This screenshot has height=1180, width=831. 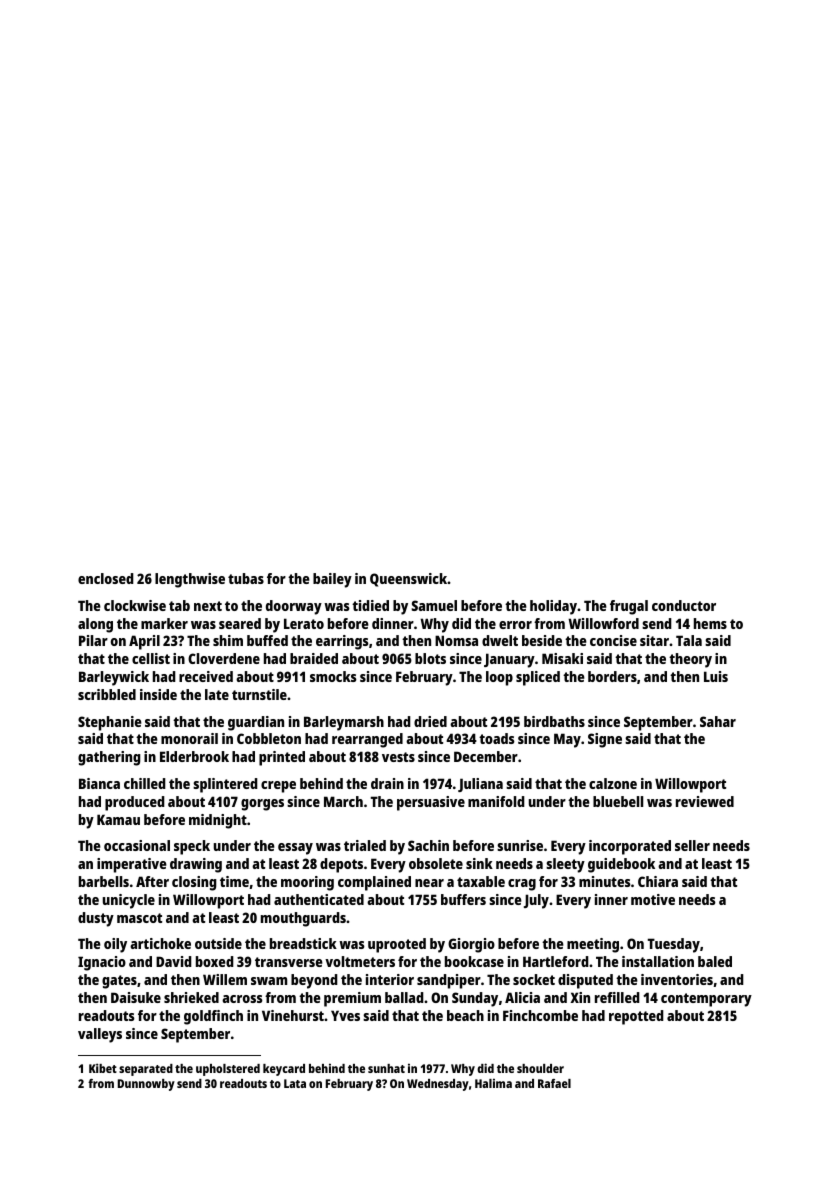 What do you see at coordinates (554, 1083) in the screenshot?
I see `Rafael` at bounding box center [554, 1083].
